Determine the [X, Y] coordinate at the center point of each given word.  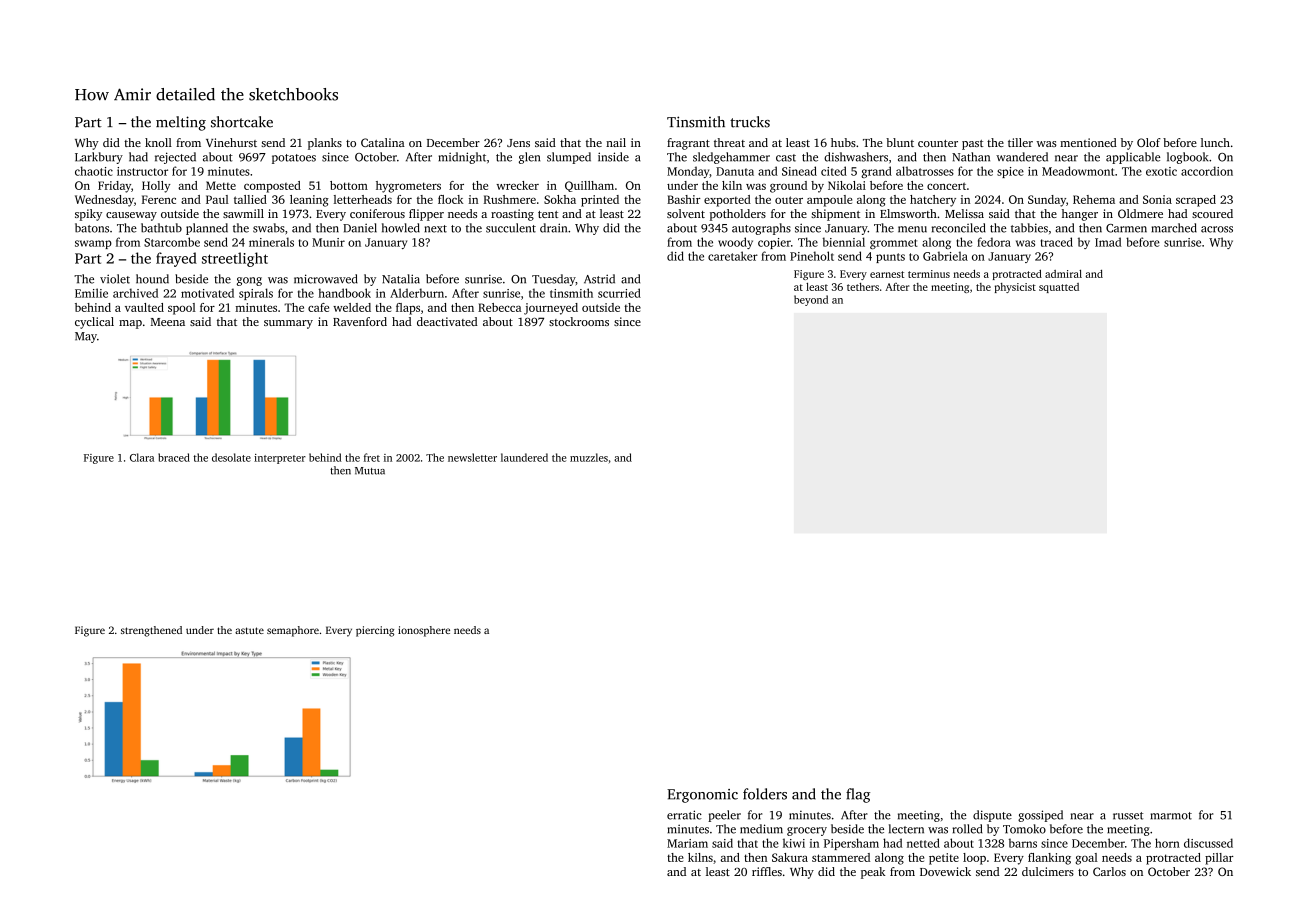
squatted [1059, 288]
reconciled [959, 228]
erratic [684, 815]
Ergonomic [702, 796]
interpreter [280, 459]
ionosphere [424, 631]
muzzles [589, 457]
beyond [811, 300]
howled [401, 228]
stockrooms [579, 321]
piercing [375, 631]
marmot [1171, 816]
